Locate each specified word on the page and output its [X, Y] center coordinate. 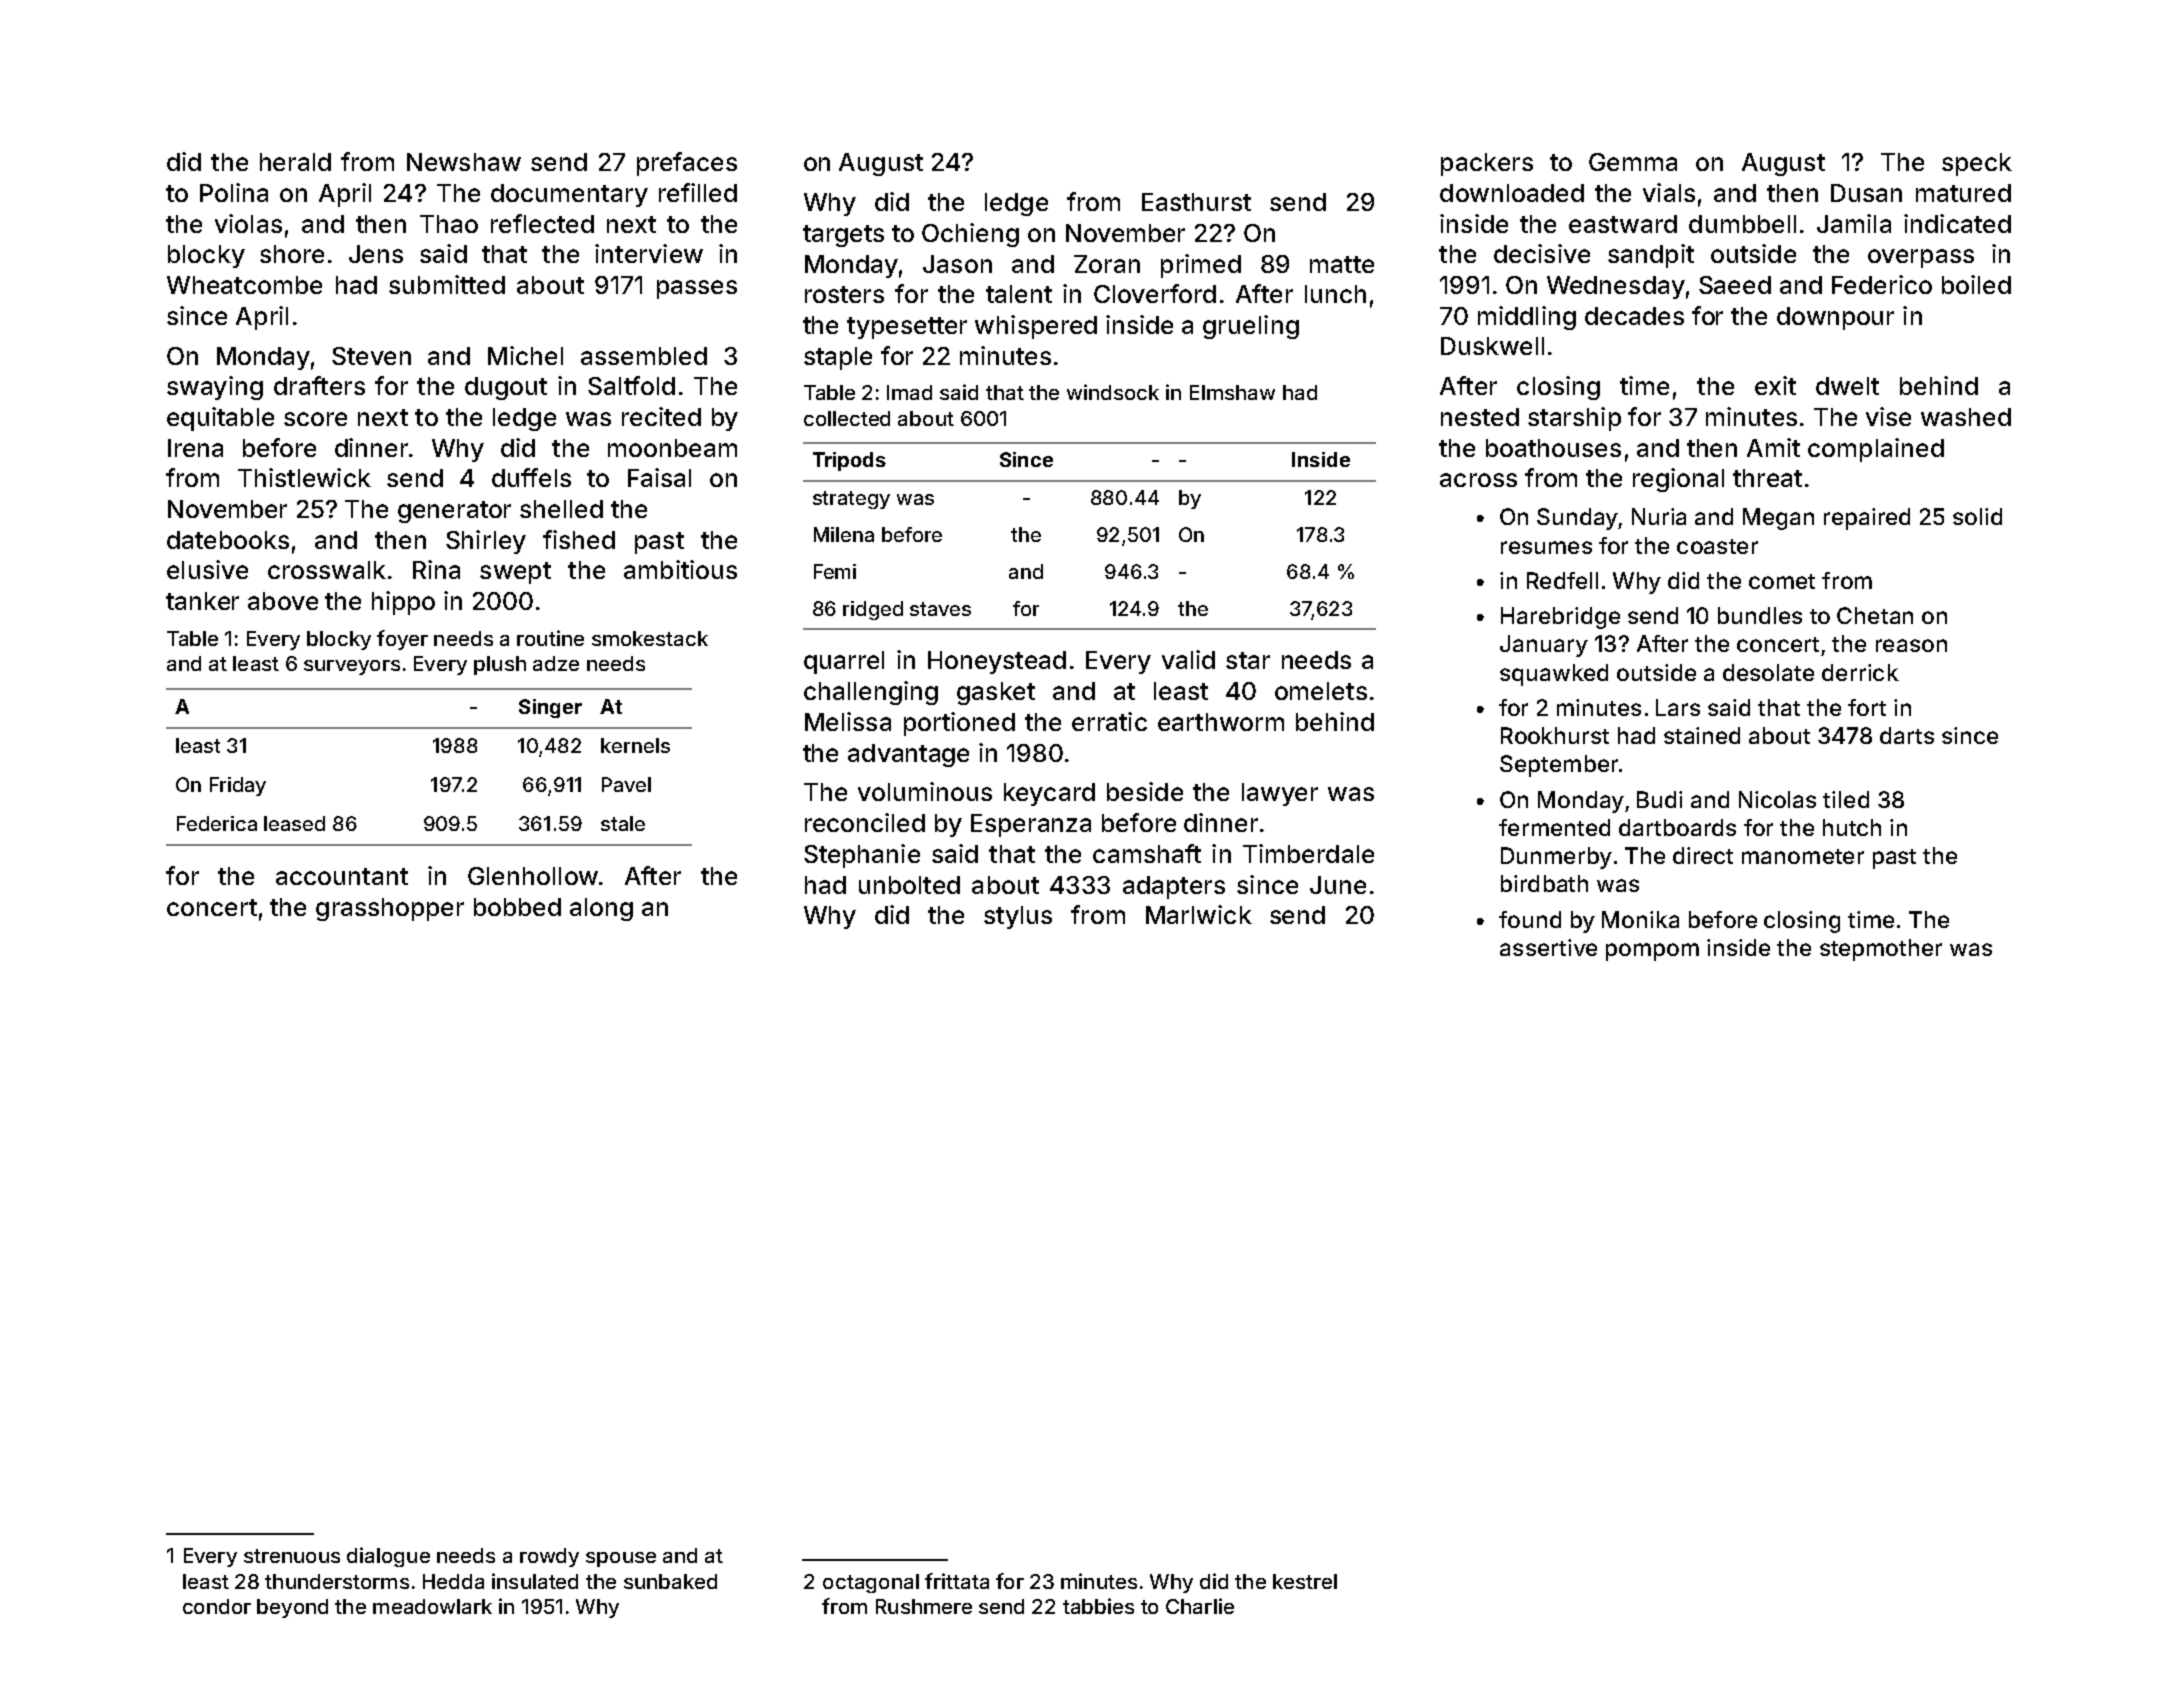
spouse [621, 1559]
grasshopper [390, 909]
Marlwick [1199, 914]
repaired [1867, 519]
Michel [525, 355]
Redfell [1562, 580]
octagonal [871, 1583]
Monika [1640, 919]
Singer [550, 708]
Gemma [1633, 162]
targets [843, 236]
